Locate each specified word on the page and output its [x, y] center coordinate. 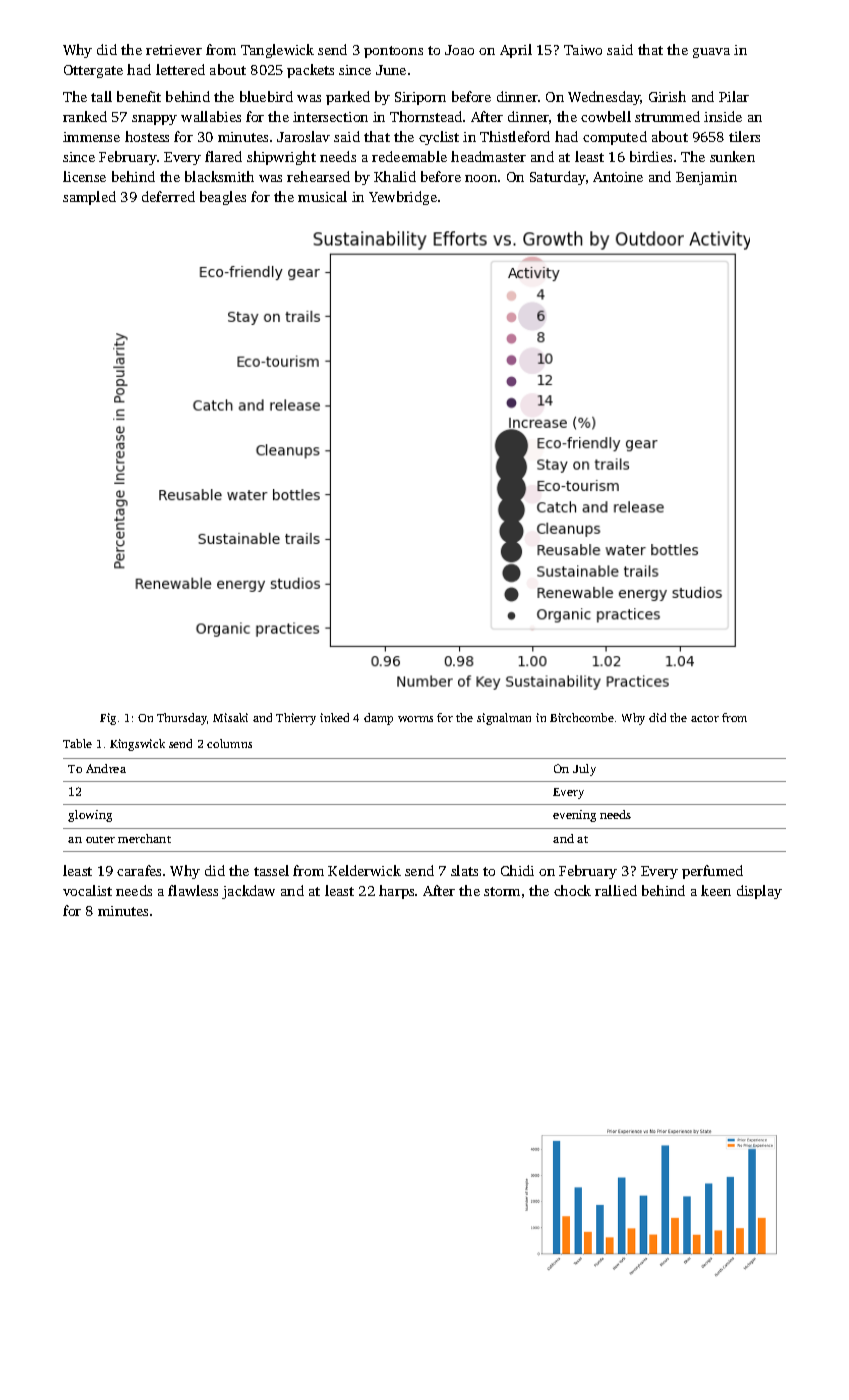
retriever [174, 50]
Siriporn [420, 98]
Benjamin [706, 178]
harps [396, 892]
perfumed [712, 872]
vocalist [87, 890]
